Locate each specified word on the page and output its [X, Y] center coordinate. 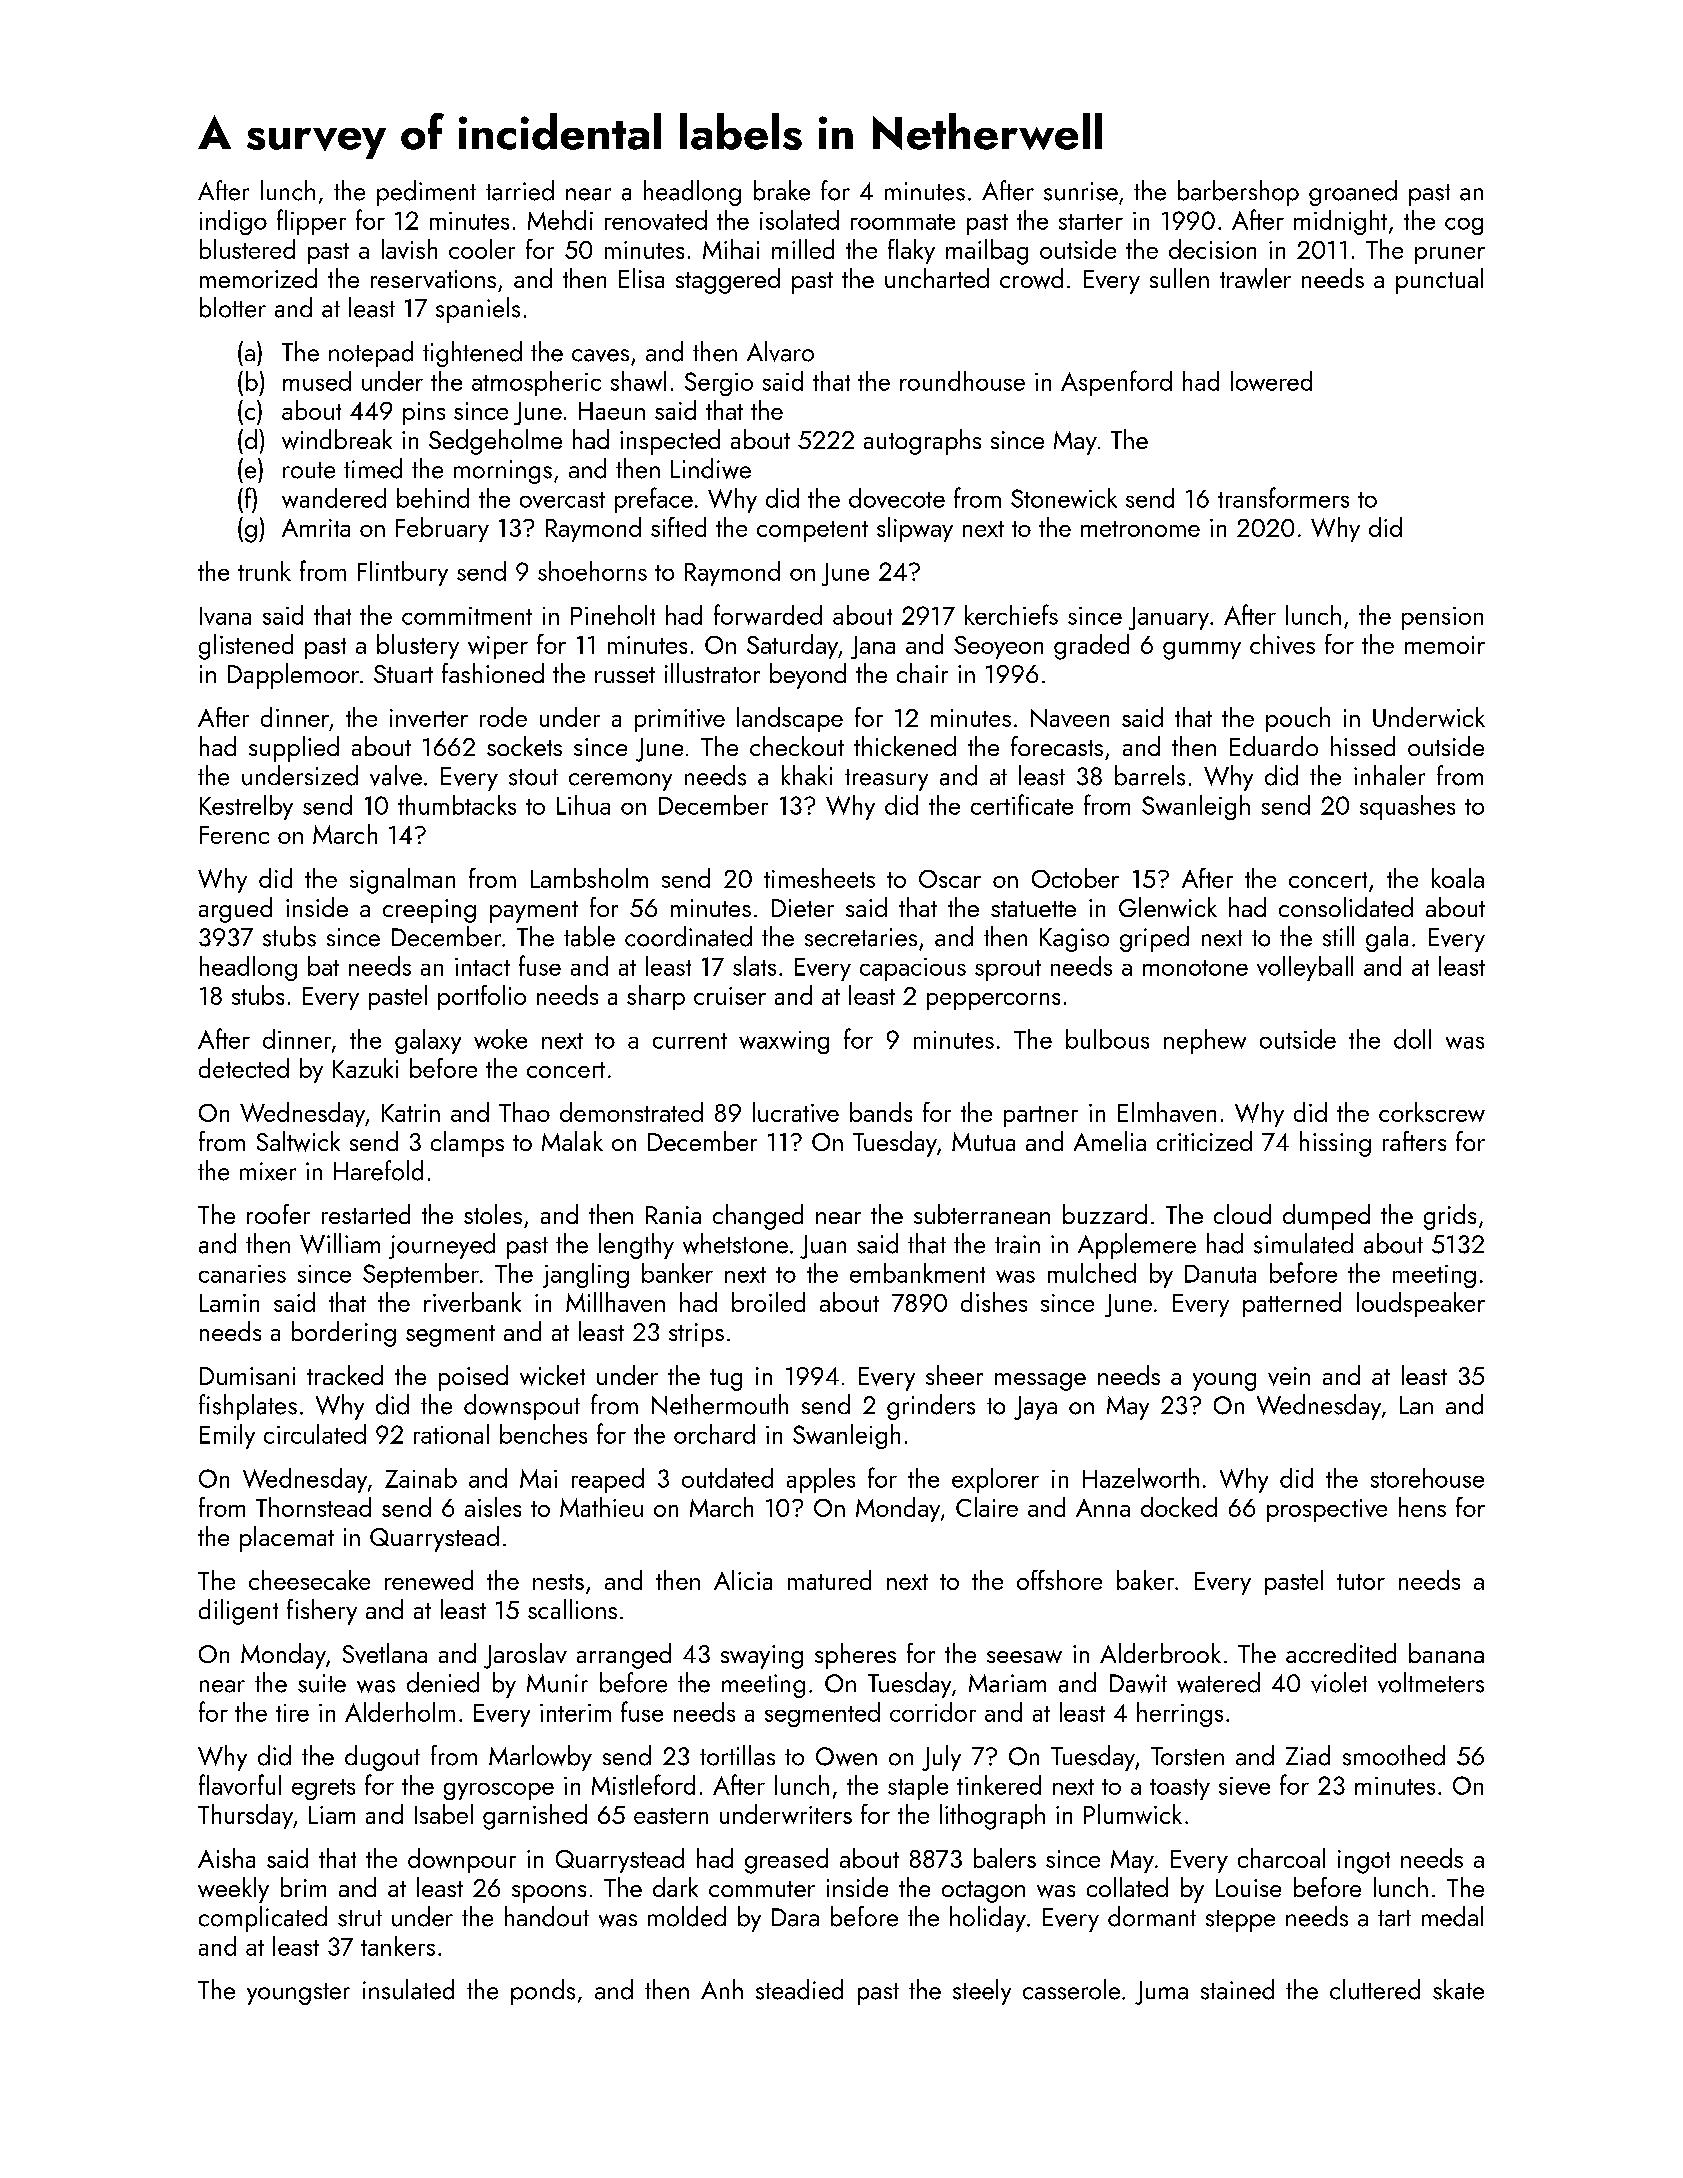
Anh [722, 1989]
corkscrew [1432, 1112]
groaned [1353, 193]
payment [534, 912]
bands [881, 1112]
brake [782, 190]
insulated [408, 1989]
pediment [426, 193]
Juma [1161, 1993]
